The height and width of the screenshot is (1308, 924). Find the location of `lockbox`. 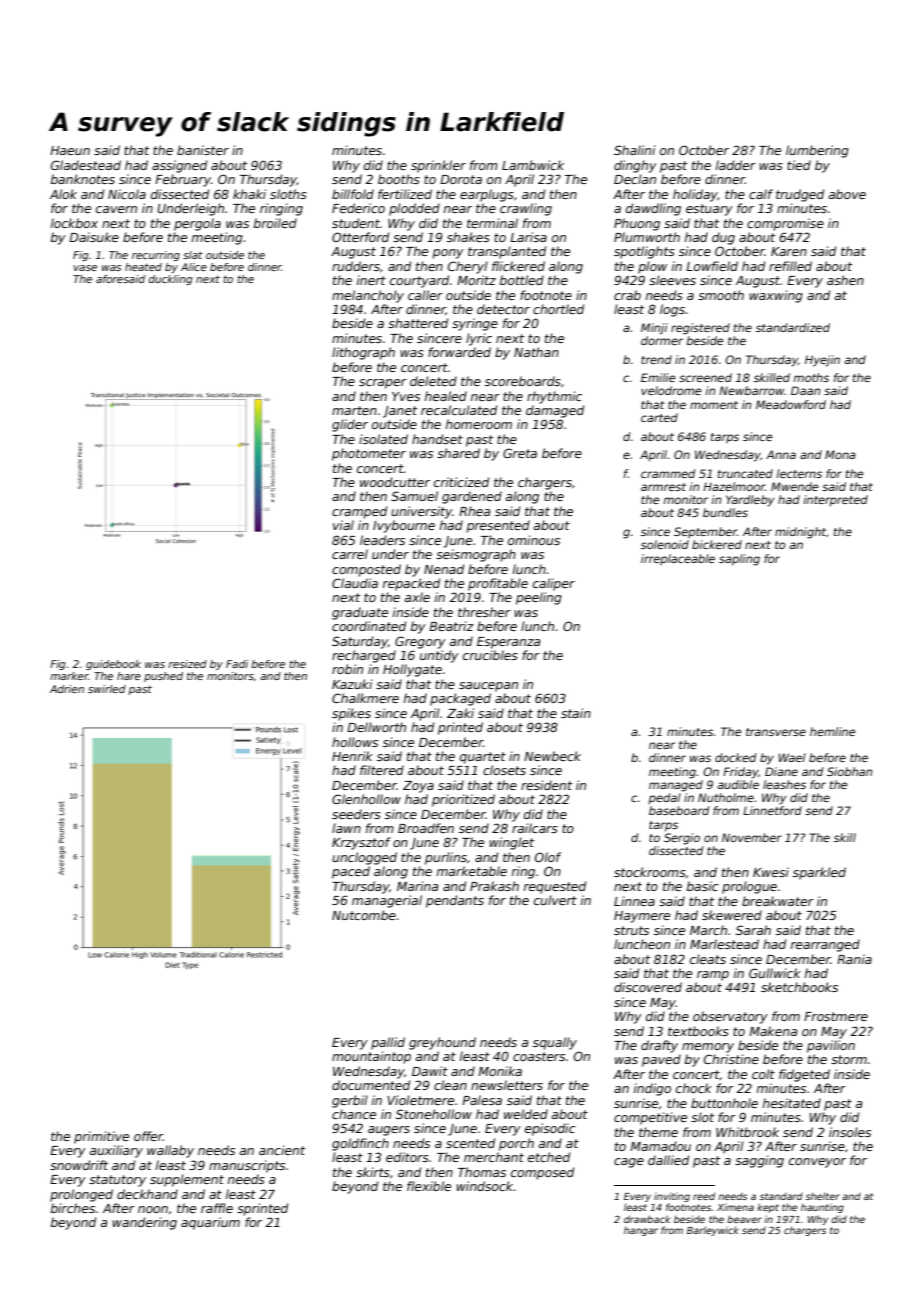

lockbox is located at coordinates (74, 223).
